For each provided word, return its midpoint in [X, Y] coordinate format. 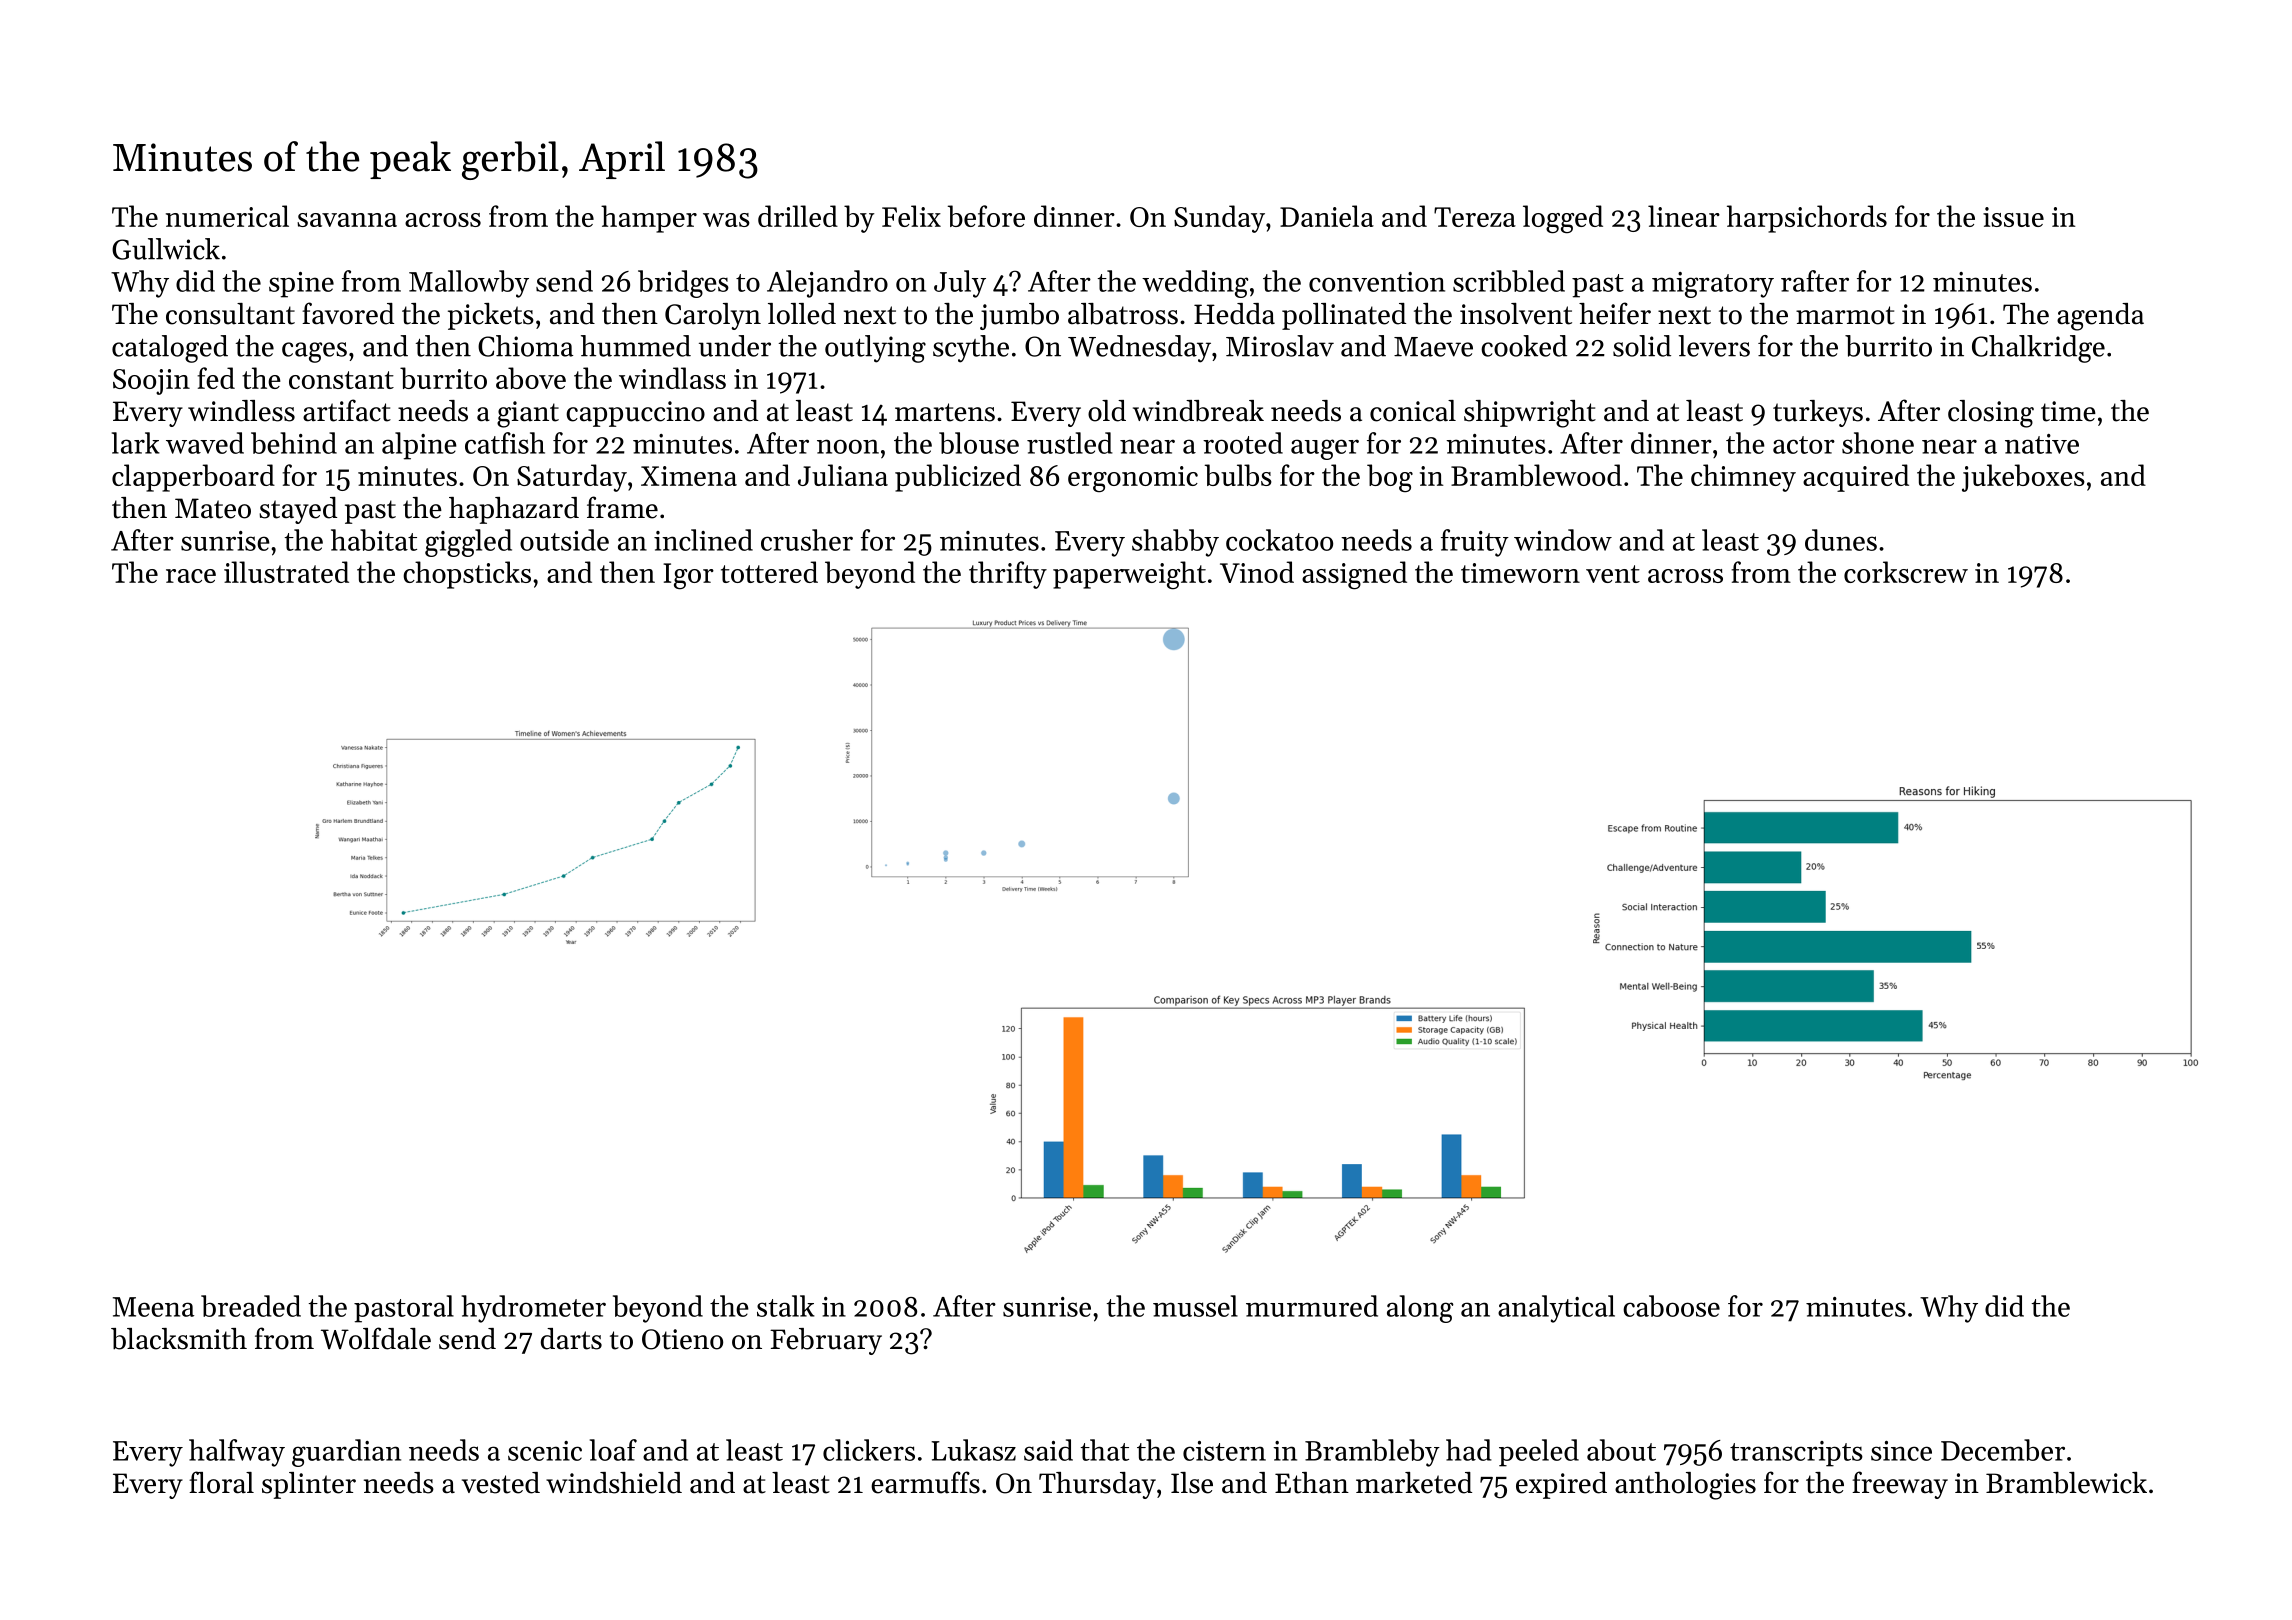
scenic [545, 1451]
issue [2013, 217]
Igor [688, 576]
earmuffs [925, 1482]
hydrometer [533, 1309]
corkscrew [1906, 572]
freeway [1900, 1485]
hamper [649, 219]
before [986, 216]
